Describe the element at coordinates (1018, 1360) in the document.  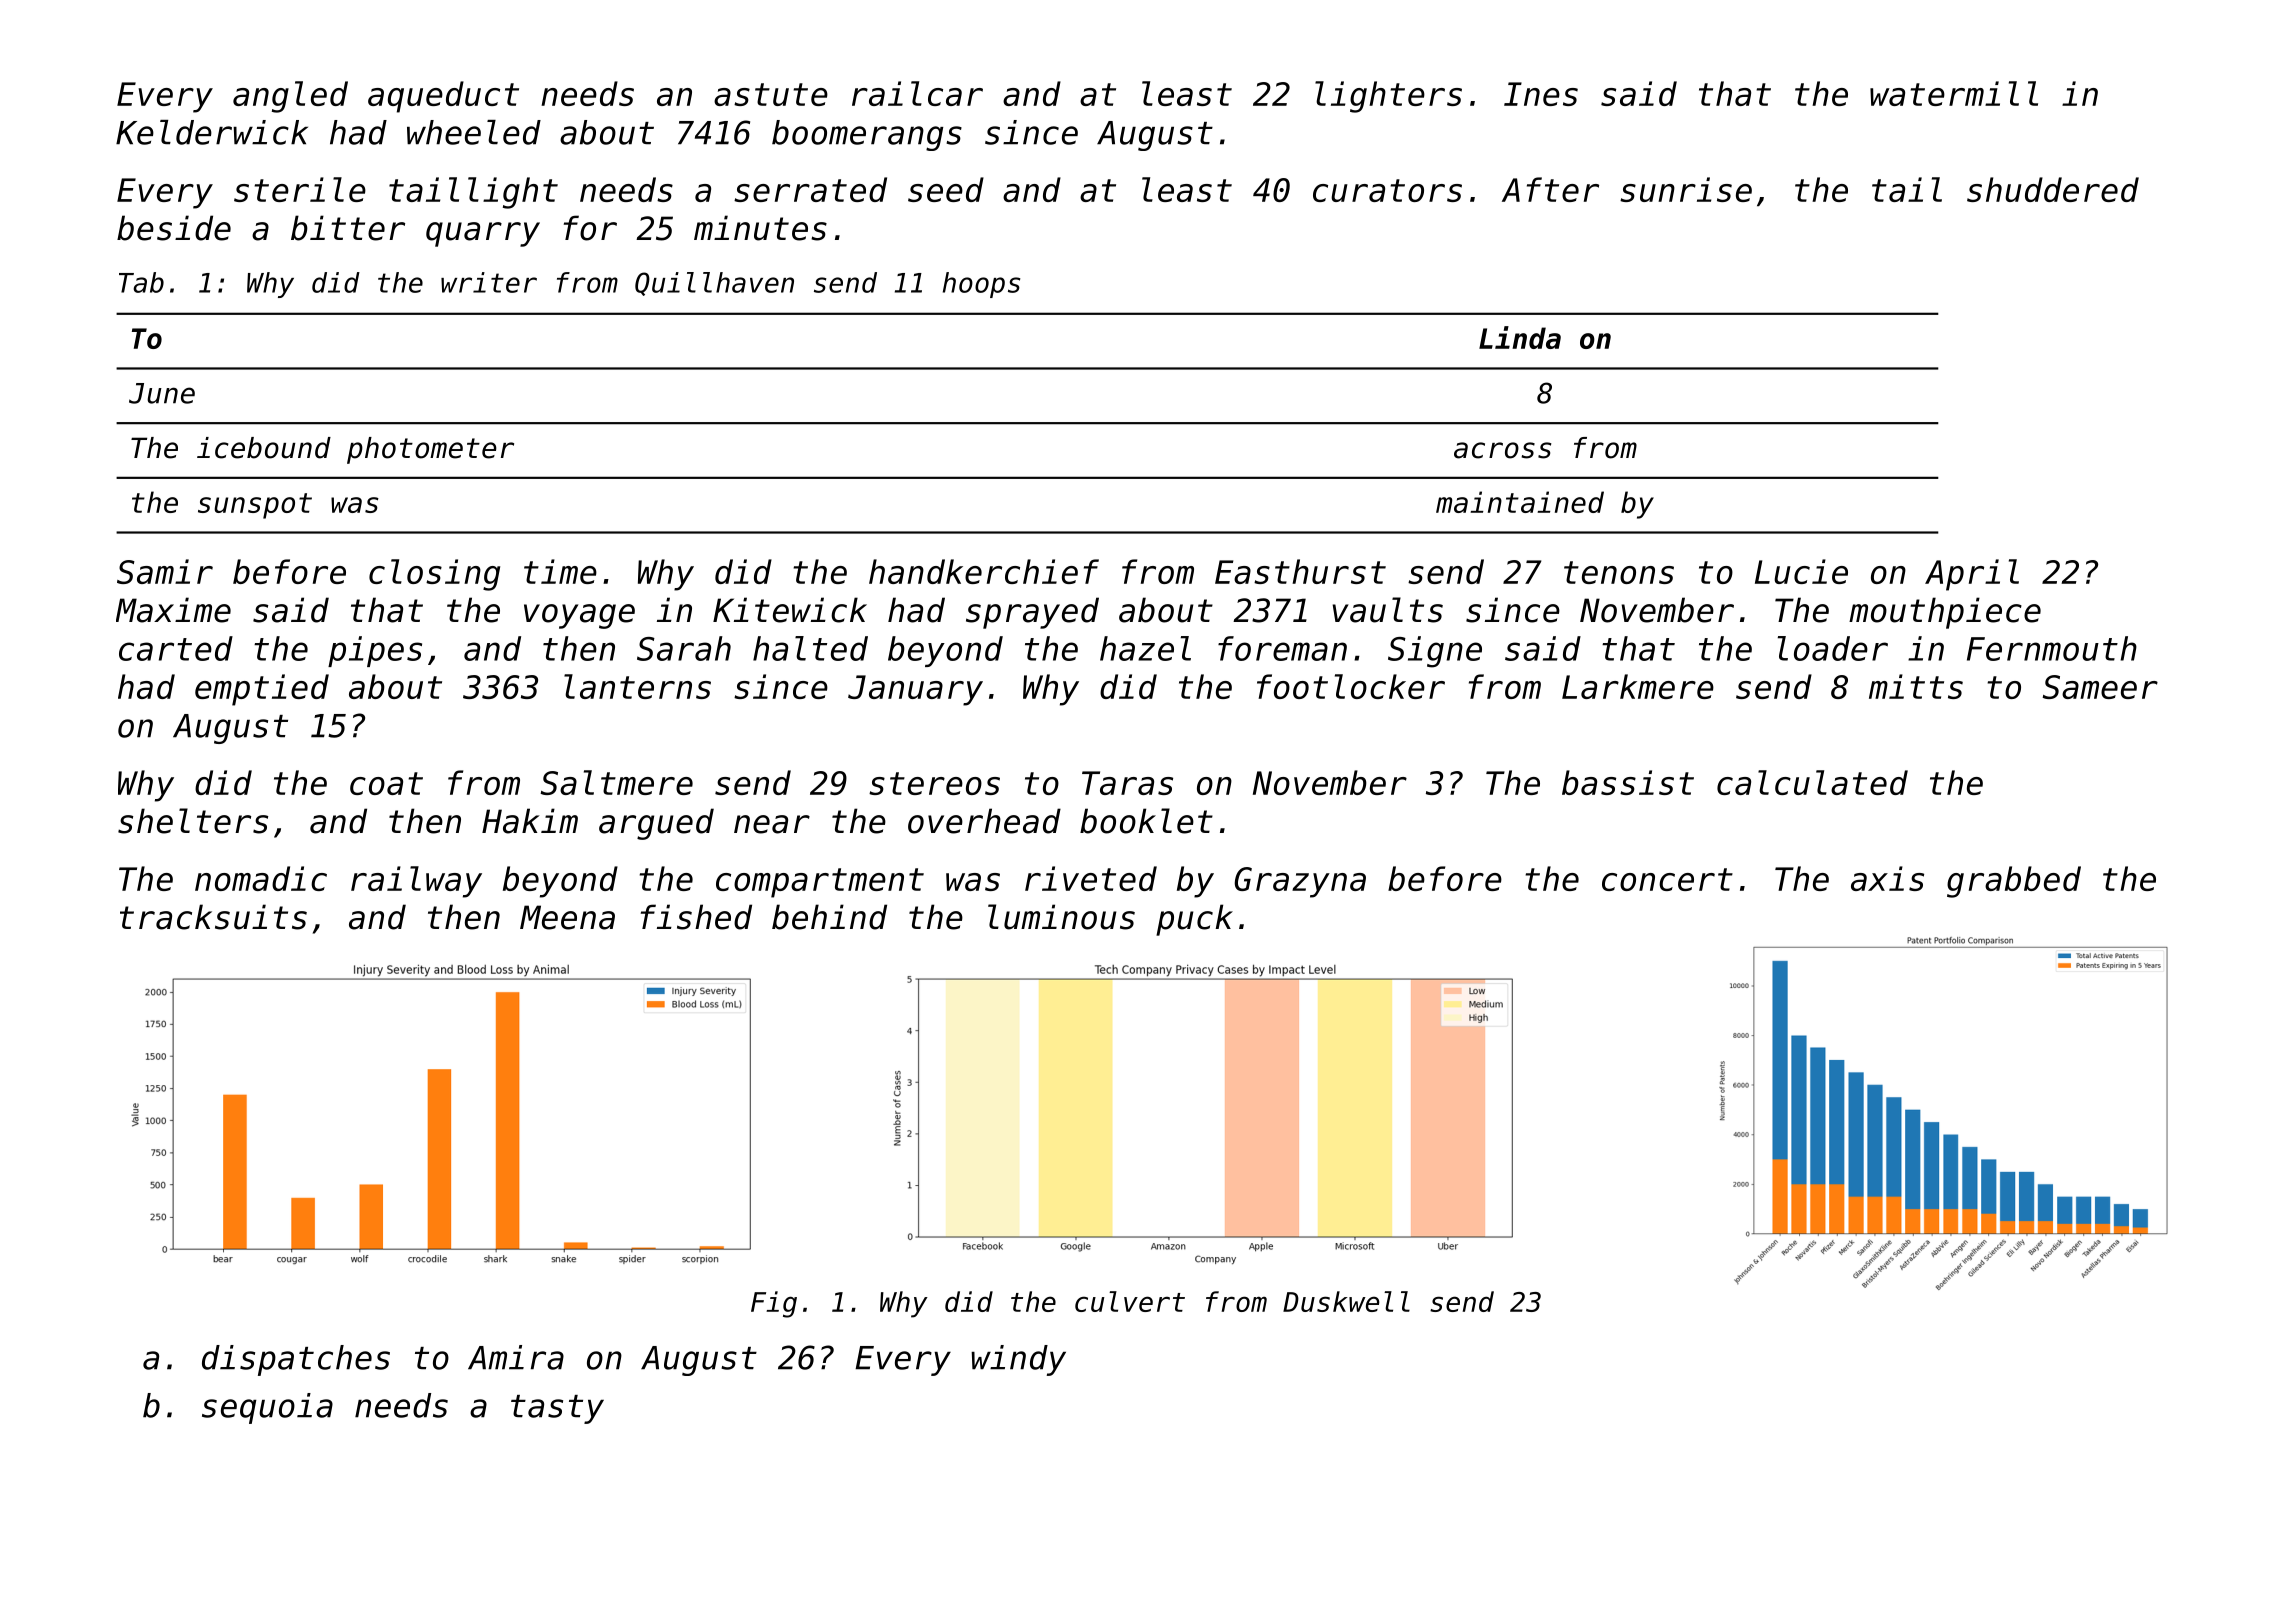
I see `windy` at that location.
